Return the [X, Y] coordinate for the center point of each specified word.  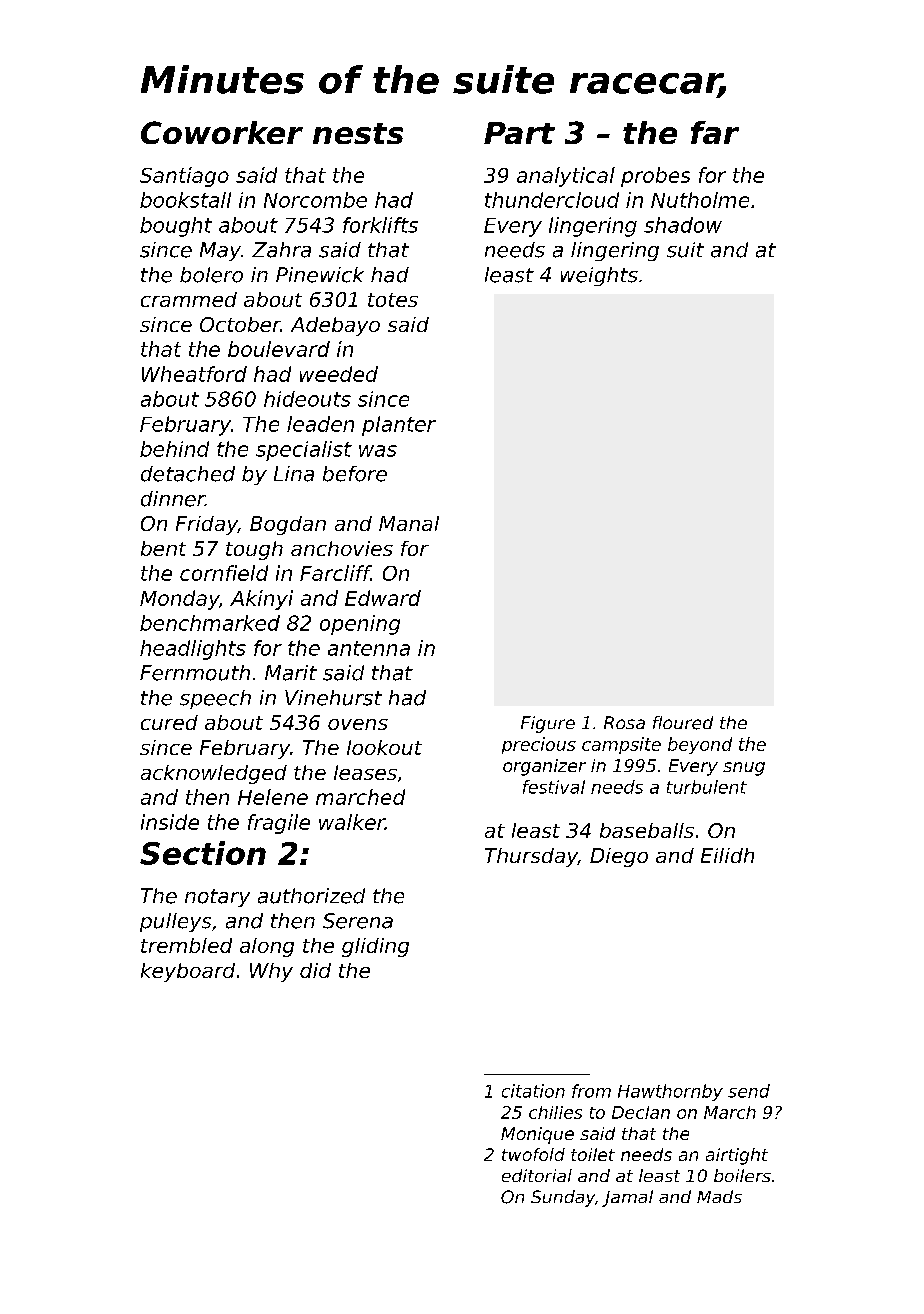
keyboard [188, 972]
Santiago [184, 177]
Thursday [531, 857]
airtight [737, 1156]
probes [655, 177]
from [591, 1091]
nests [358, 133]
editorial [537, 1175]
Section [203, 853]
